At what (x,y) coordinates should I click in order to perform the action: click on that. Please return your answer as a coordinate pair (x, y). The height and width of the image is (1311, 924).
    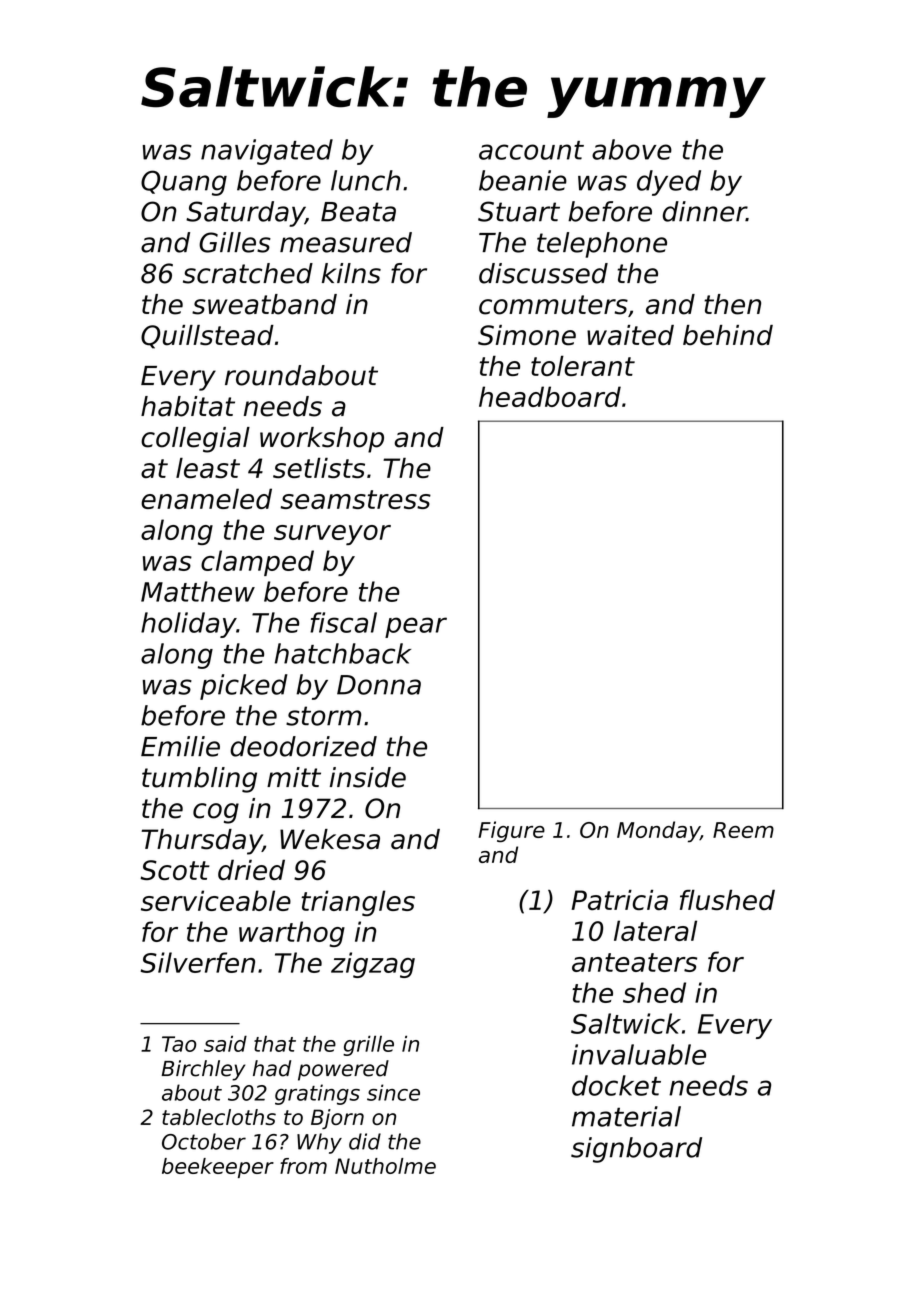
    Looking at the image, I should click on (275, 1044).
